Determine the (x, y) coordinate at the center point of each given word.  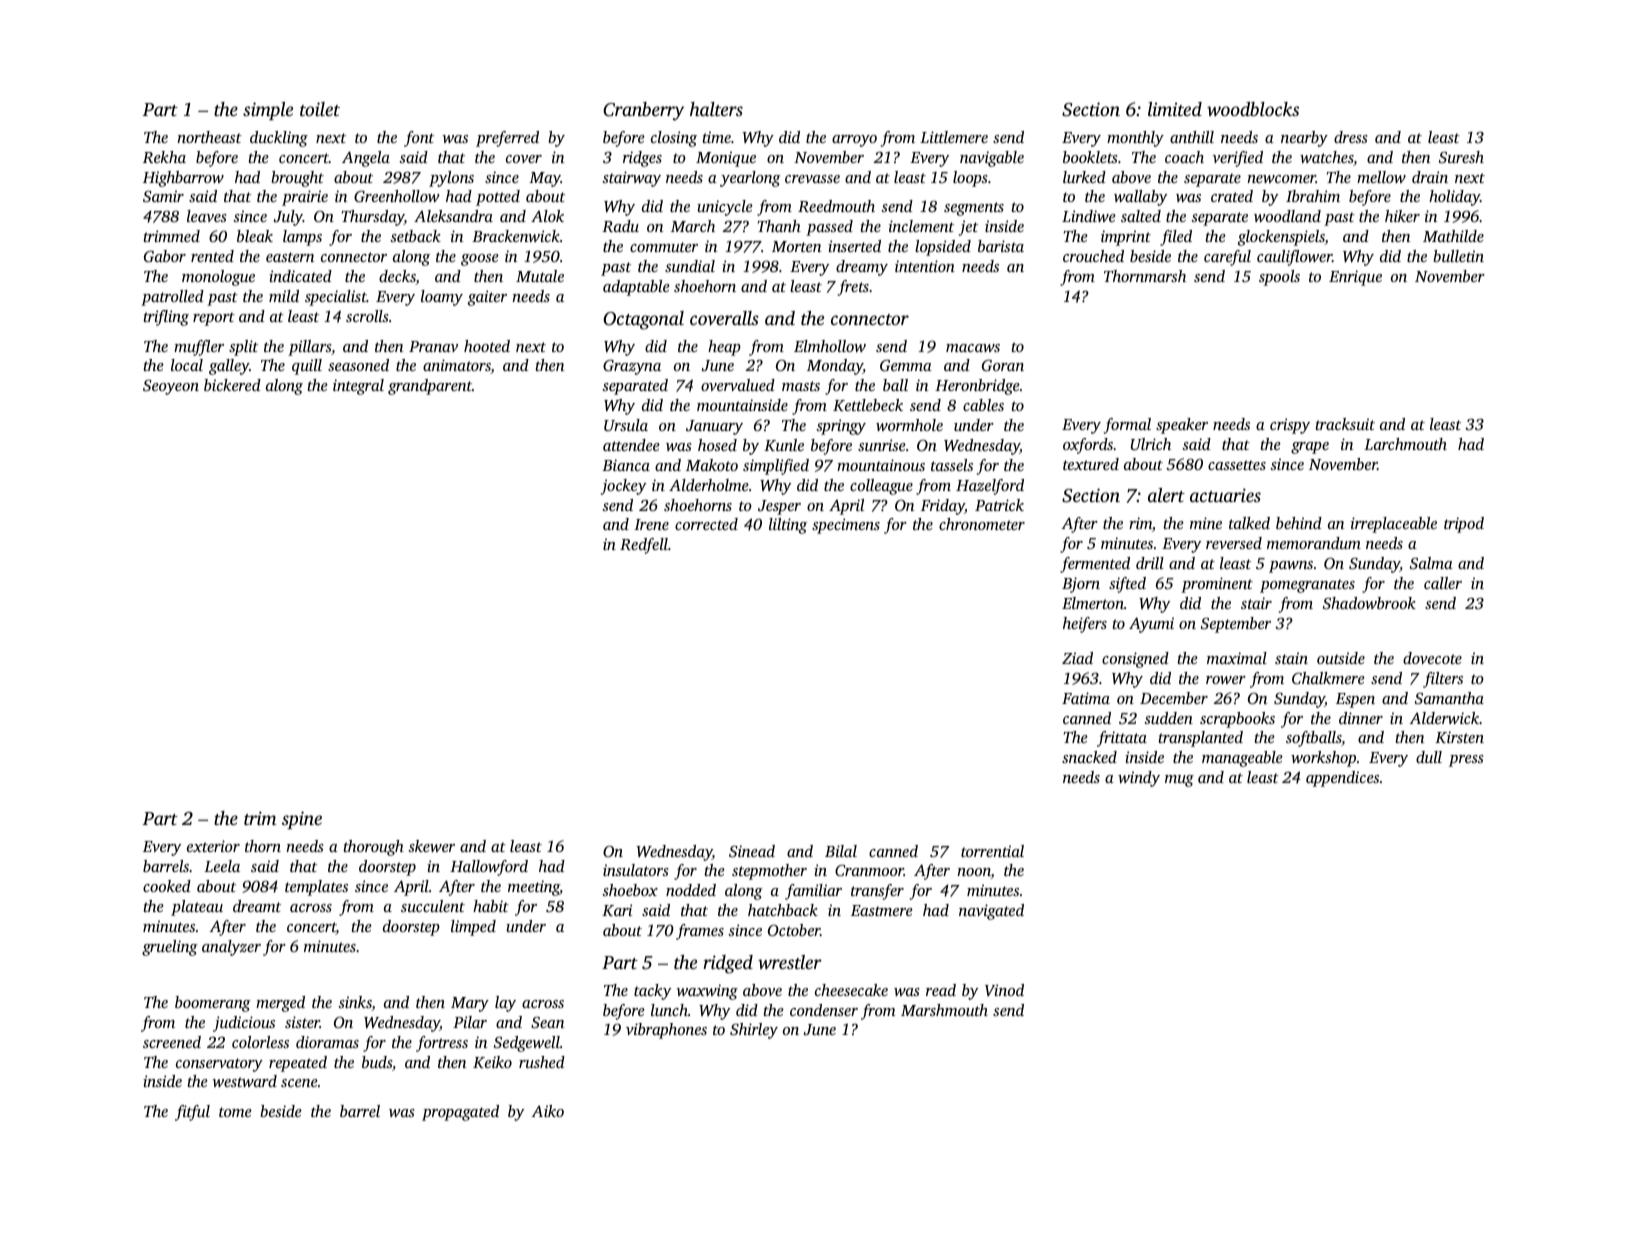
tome (235, 1112)
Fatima (1086, 698)
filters (1443, 680)
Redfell (644, 546)
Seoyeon (171, 387)
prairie (305, 198)
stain (1291, 658)
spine (302, 820)
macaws (973, 348)
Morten (796, 246)
